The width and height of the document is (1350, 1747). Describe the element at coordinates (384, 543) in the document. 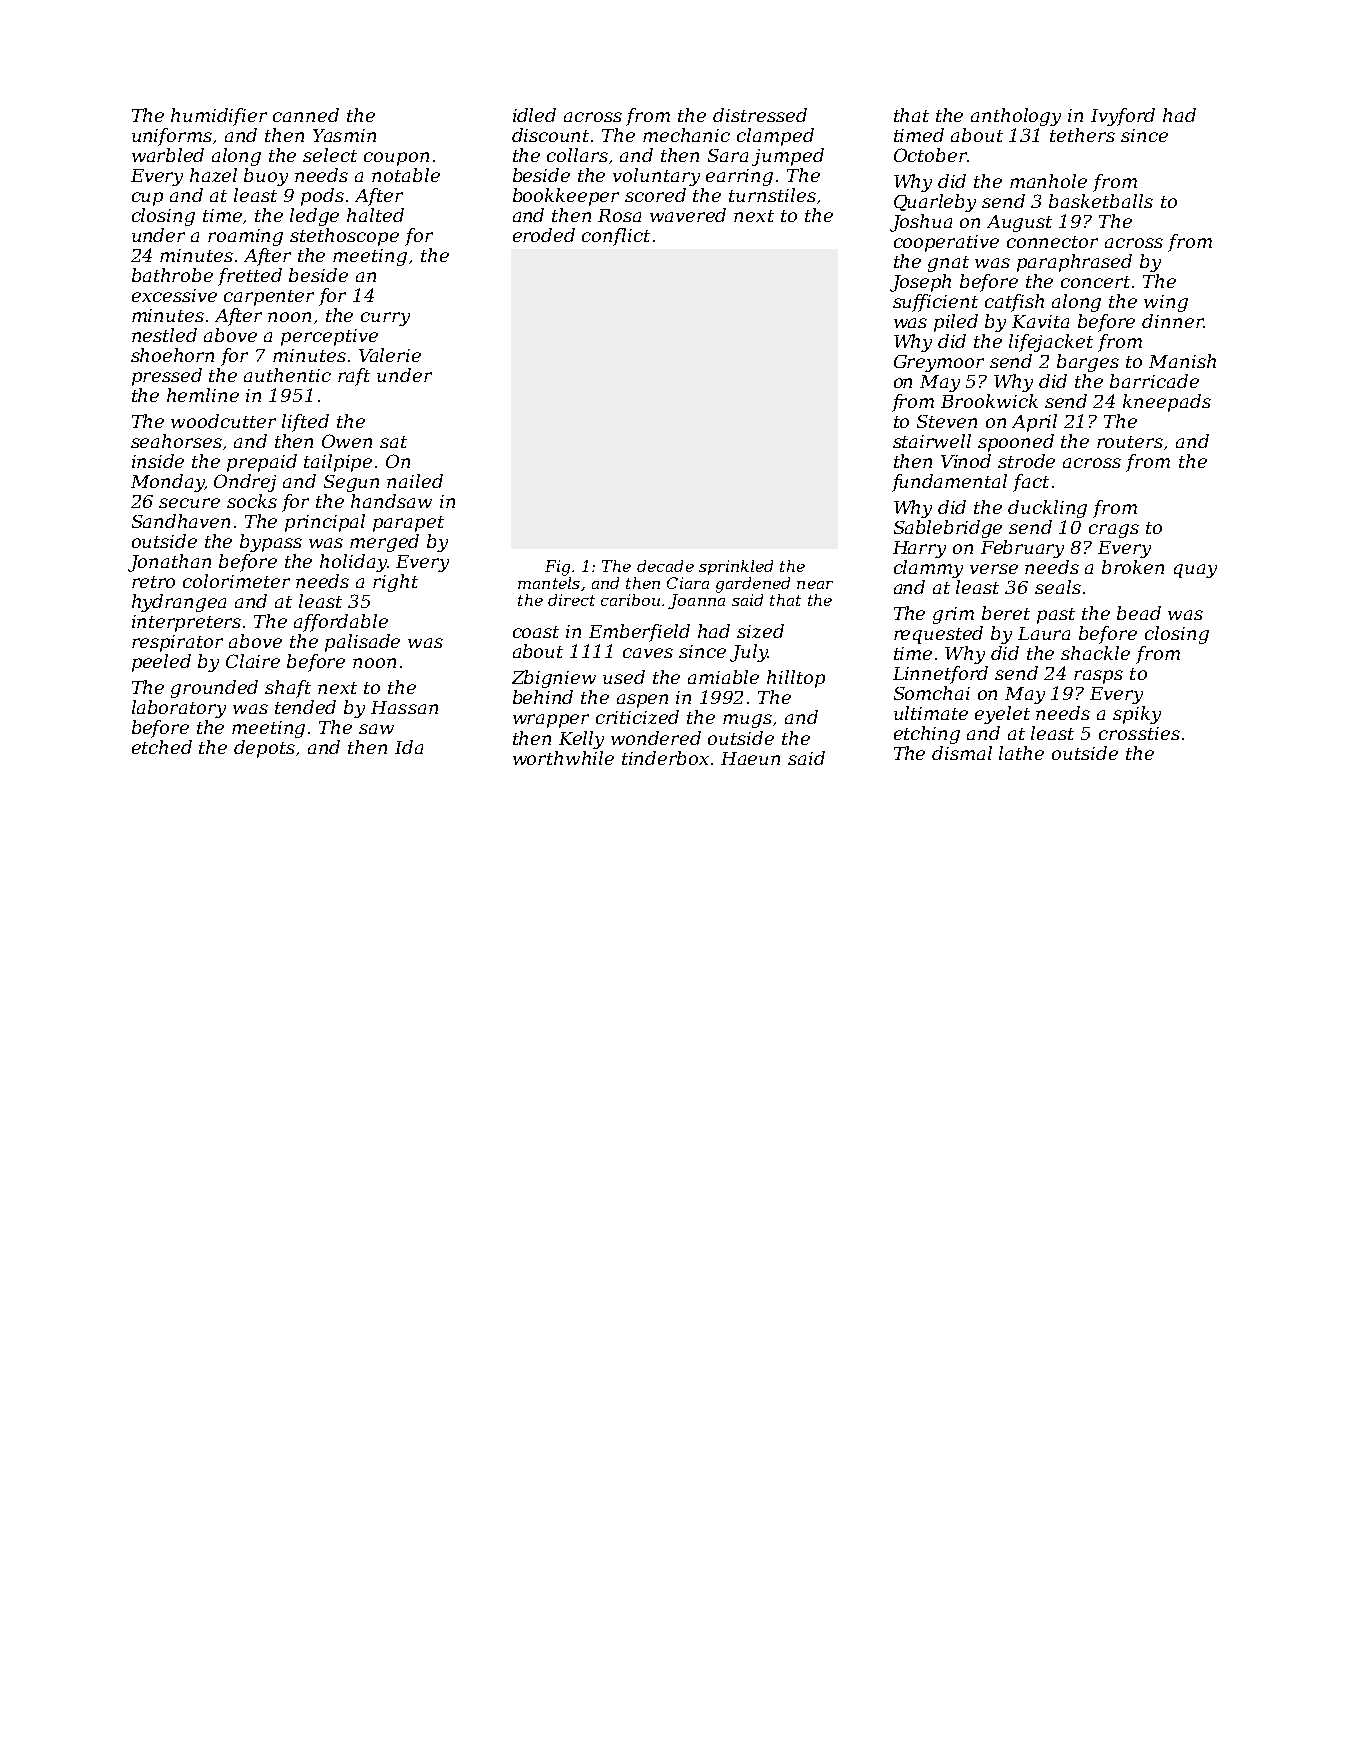

I see `merged` at that location.
